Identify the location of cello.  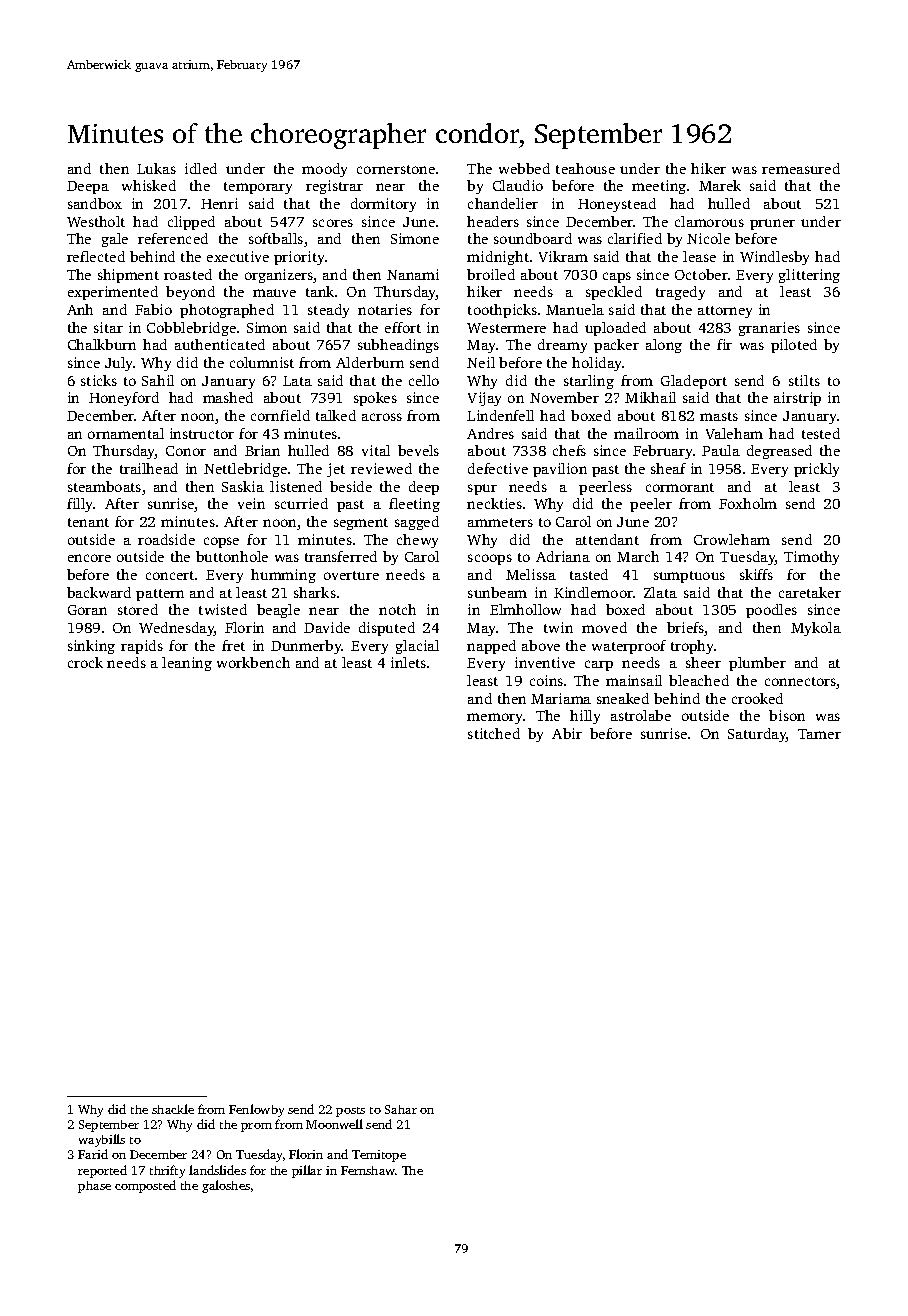
(424, 380).
